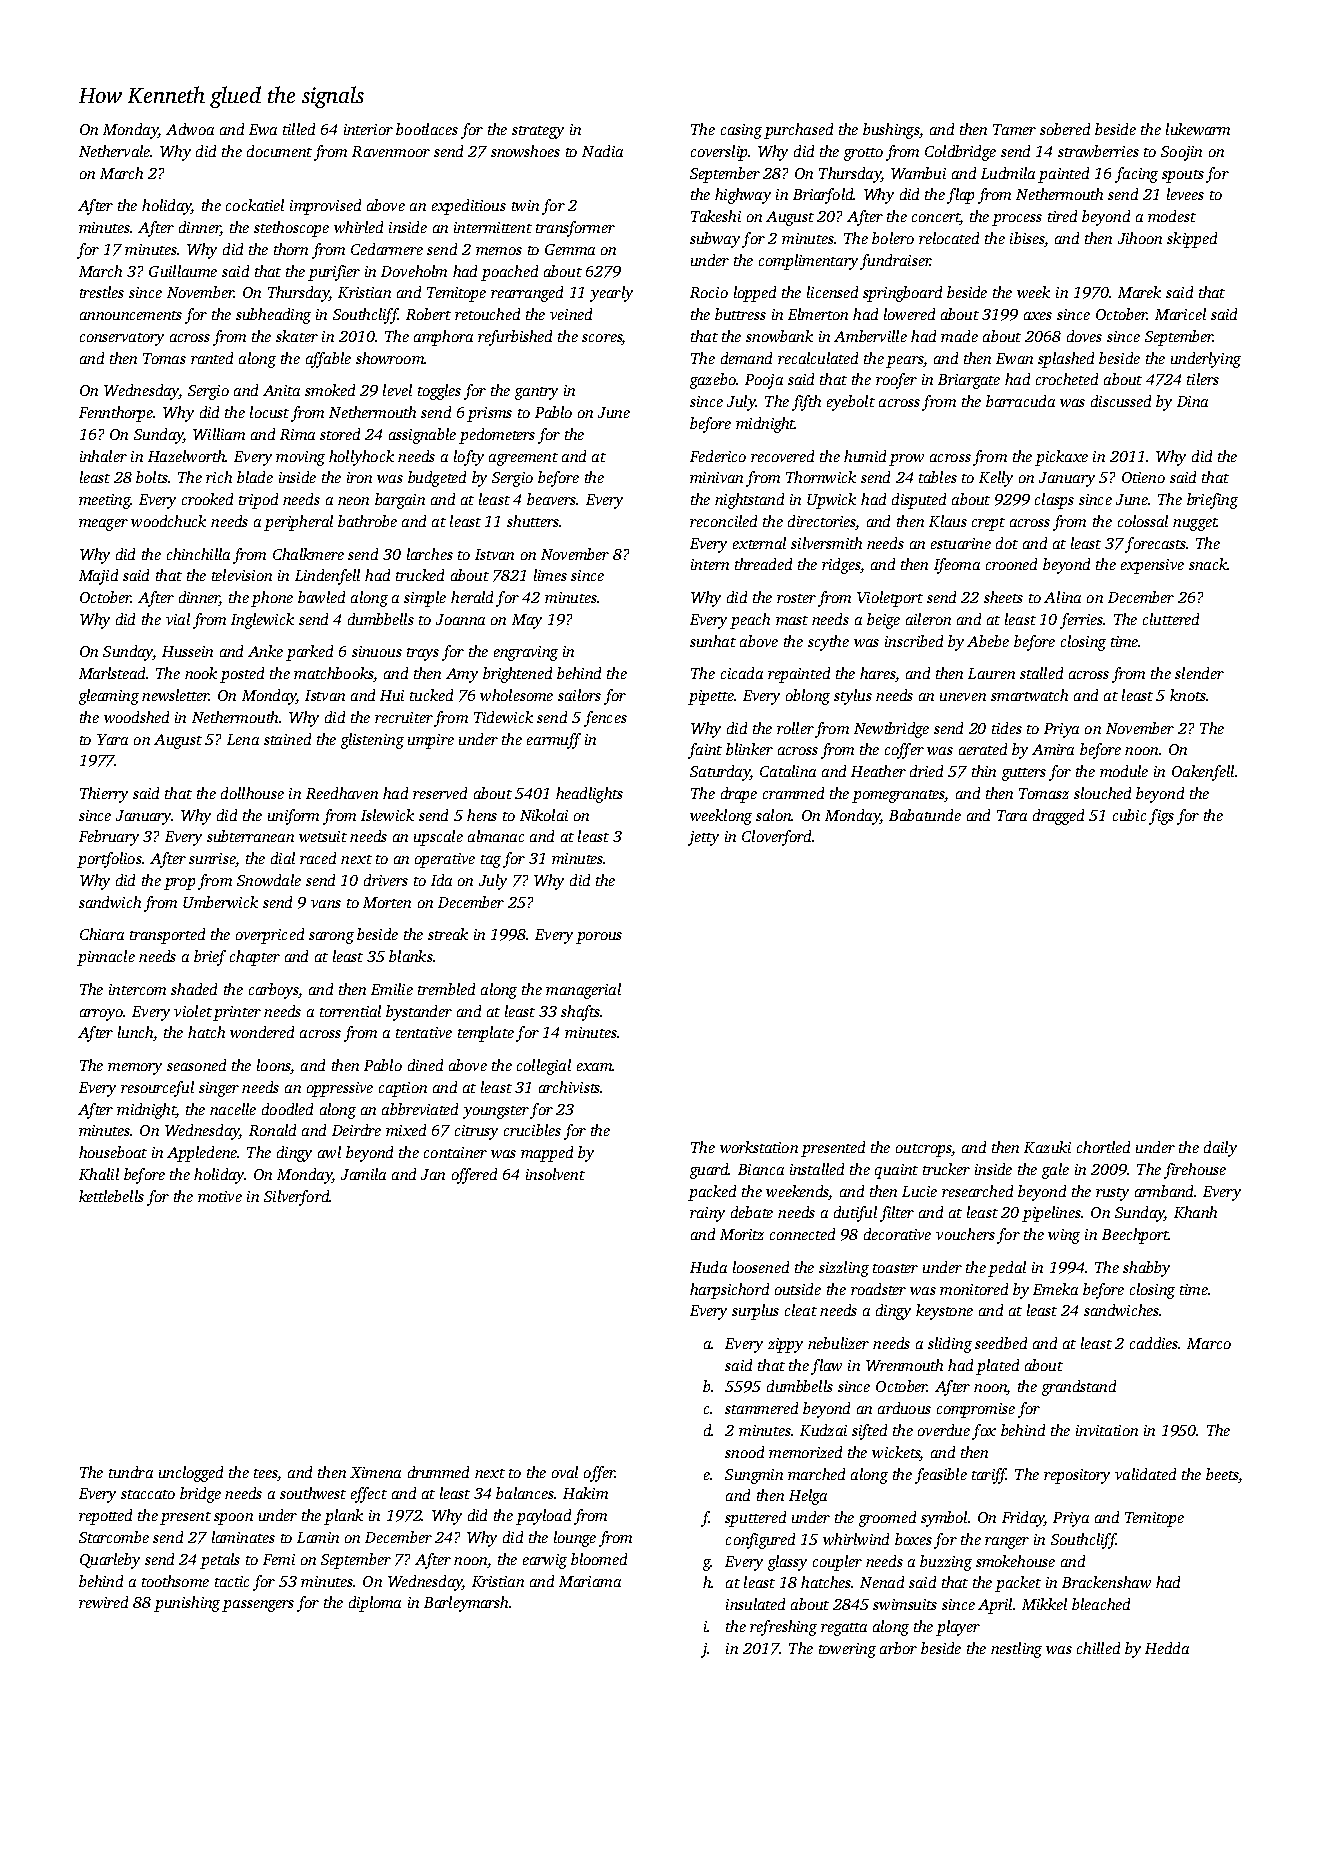 The height and width of the page is (1872, 1324). I want to click on chilled, so click(1098, 1648).
